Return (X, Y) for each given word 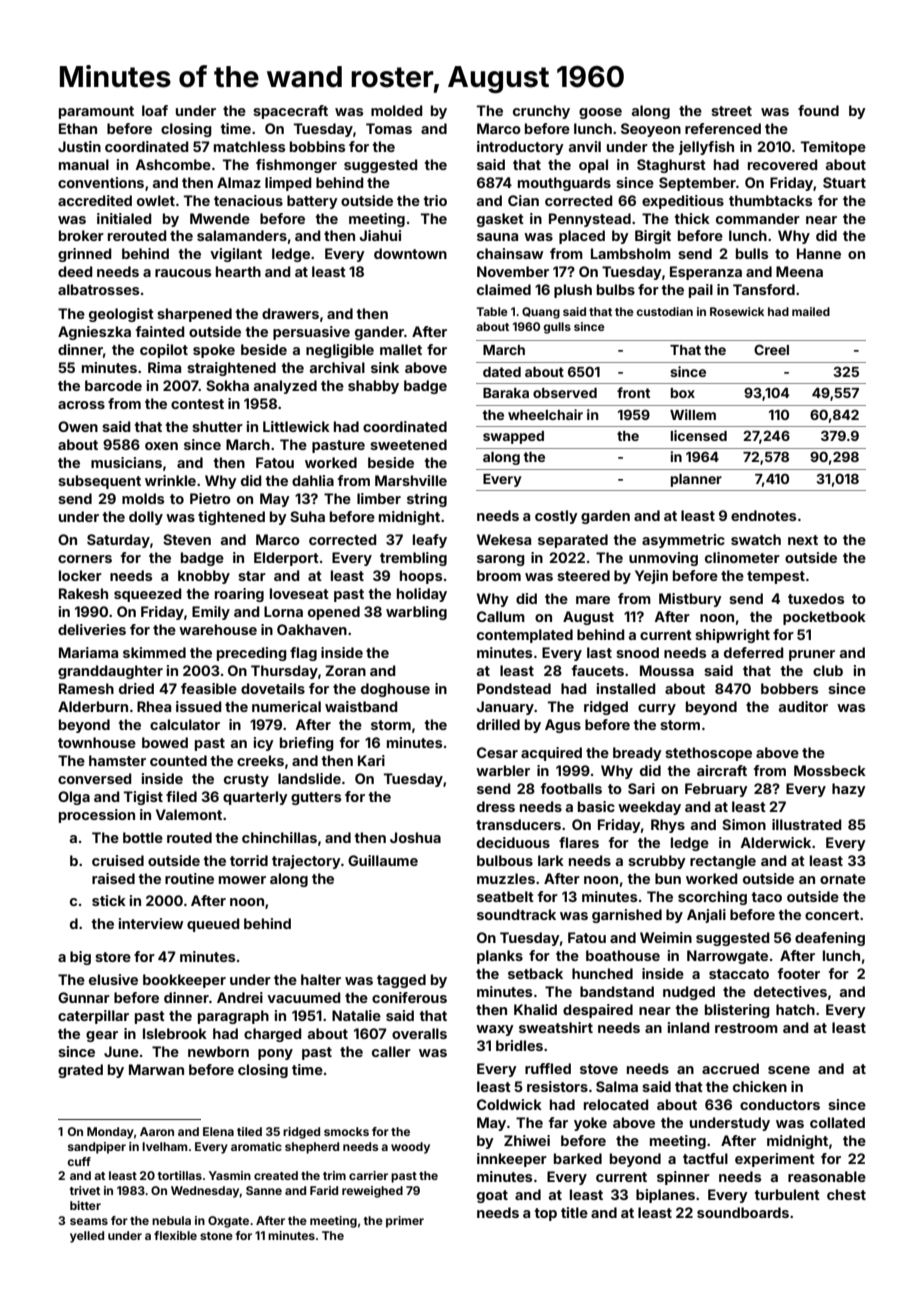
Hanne (819, 253)
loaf (155, 110)
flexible (175, 1235)
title (574, 1212)
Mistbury (690, 600)
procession (97, 816)
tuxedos (816, 598)
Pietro (210, 498)
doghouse (395, 690)
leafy (430, 541)
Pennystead (590, 220)
